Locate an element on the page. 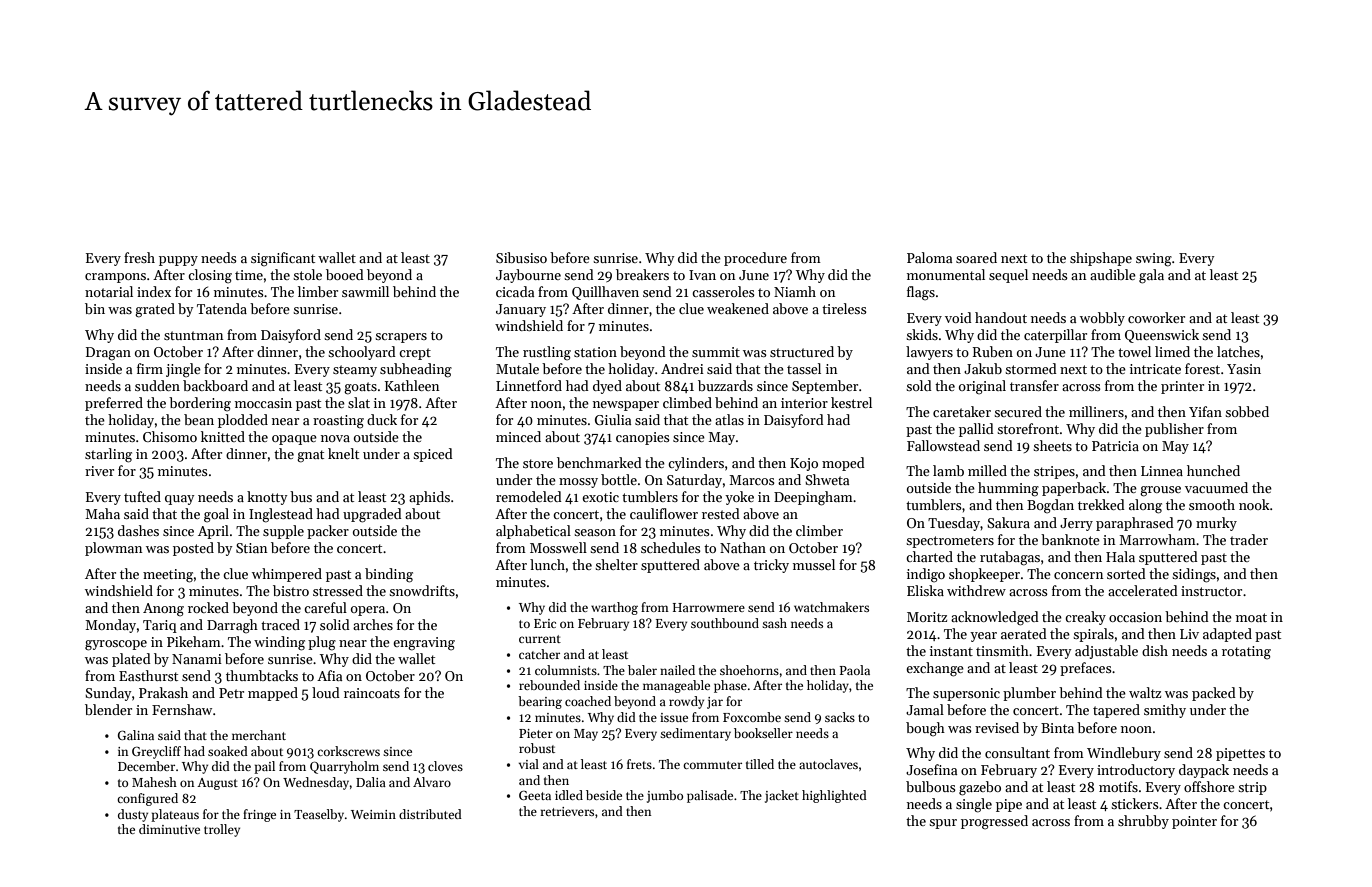  knotty is located at coordinates (267, 498).
